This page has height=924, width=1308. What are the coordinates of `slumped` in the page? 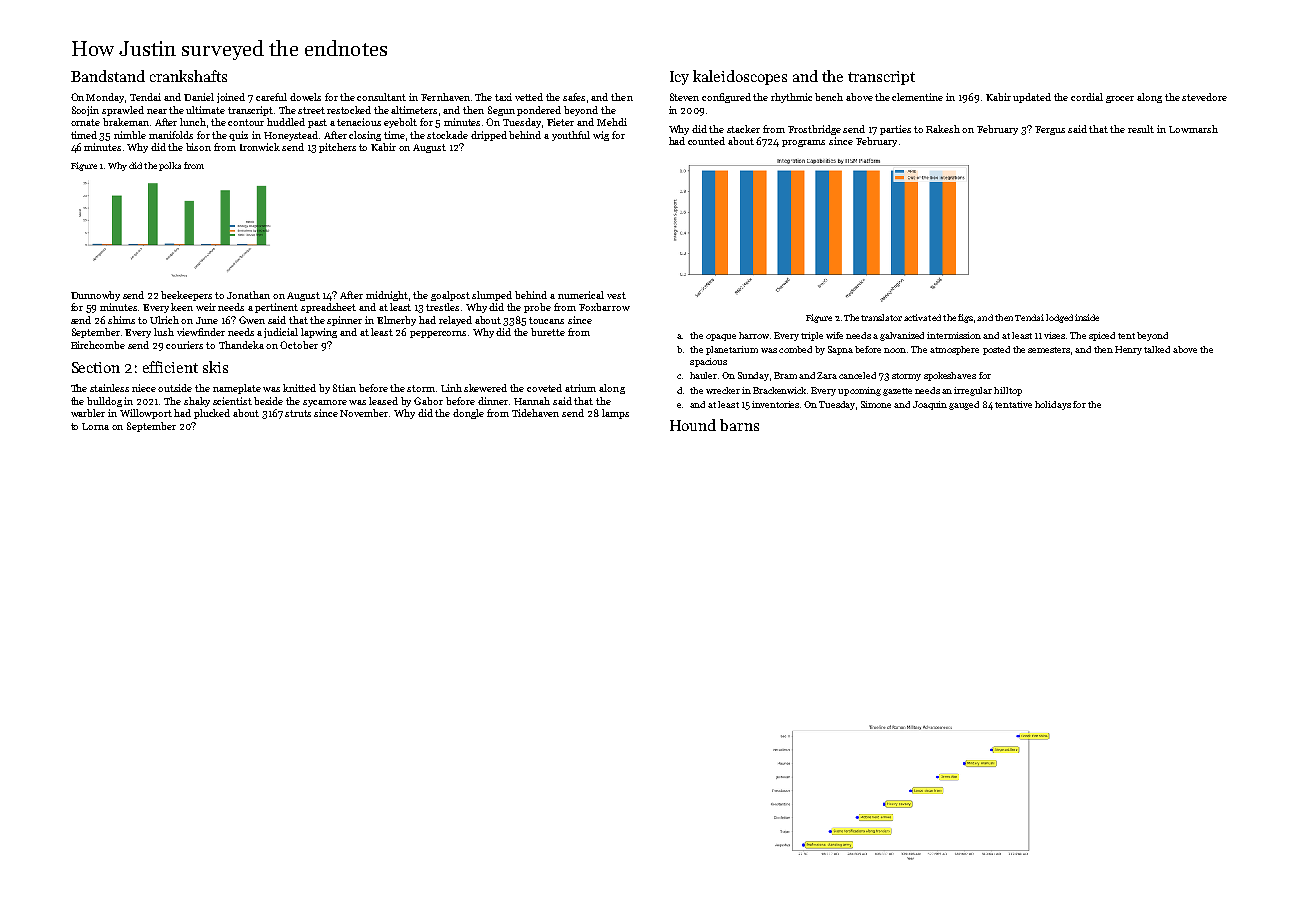 It's located at (492, 296).
